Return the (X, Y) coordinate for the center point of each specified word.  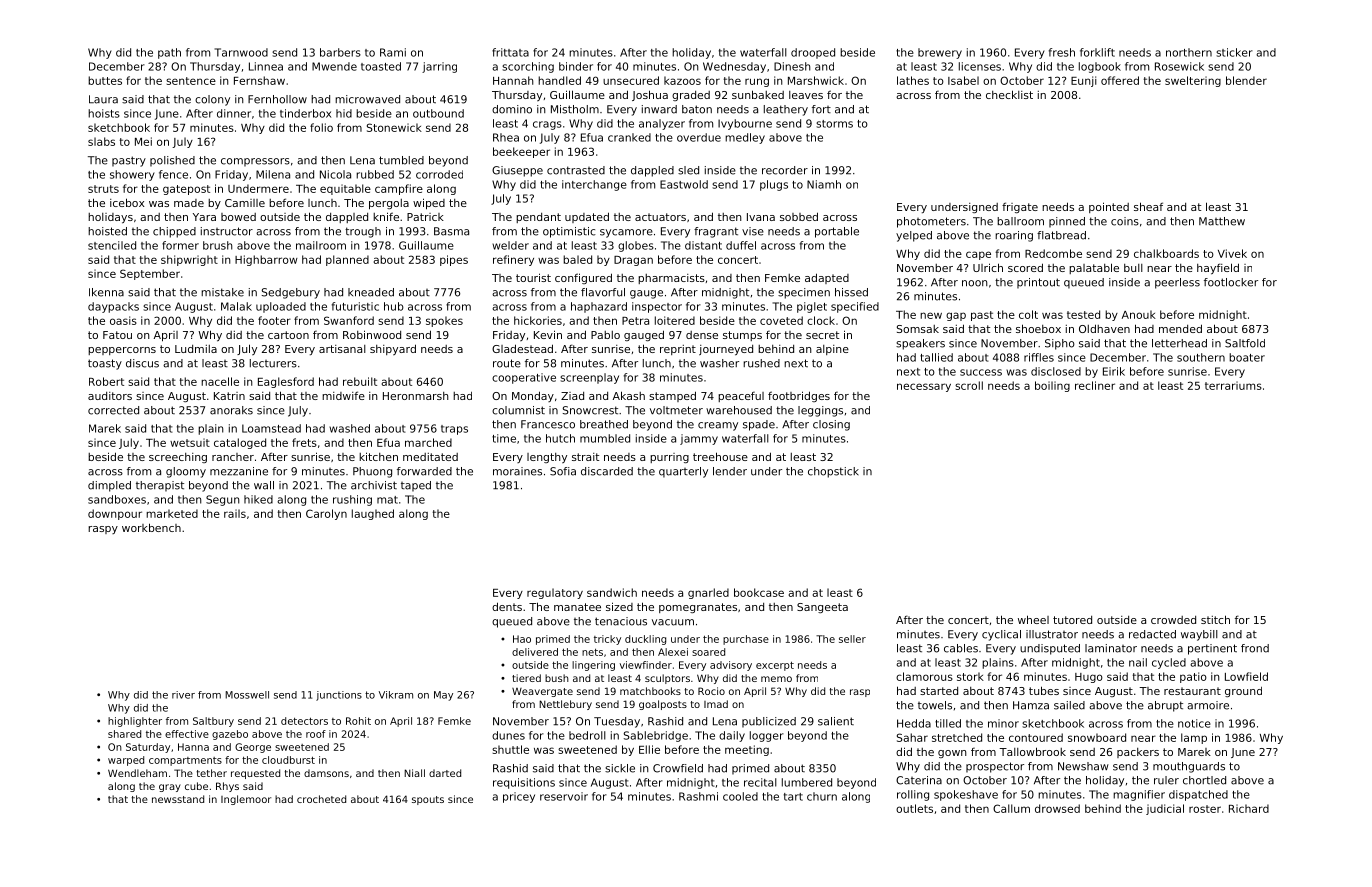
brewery (940, 53)
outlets (914, 808)
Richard (1249, 808)
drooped (813, 53)
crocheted (321, 799)
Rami (393, 52)
